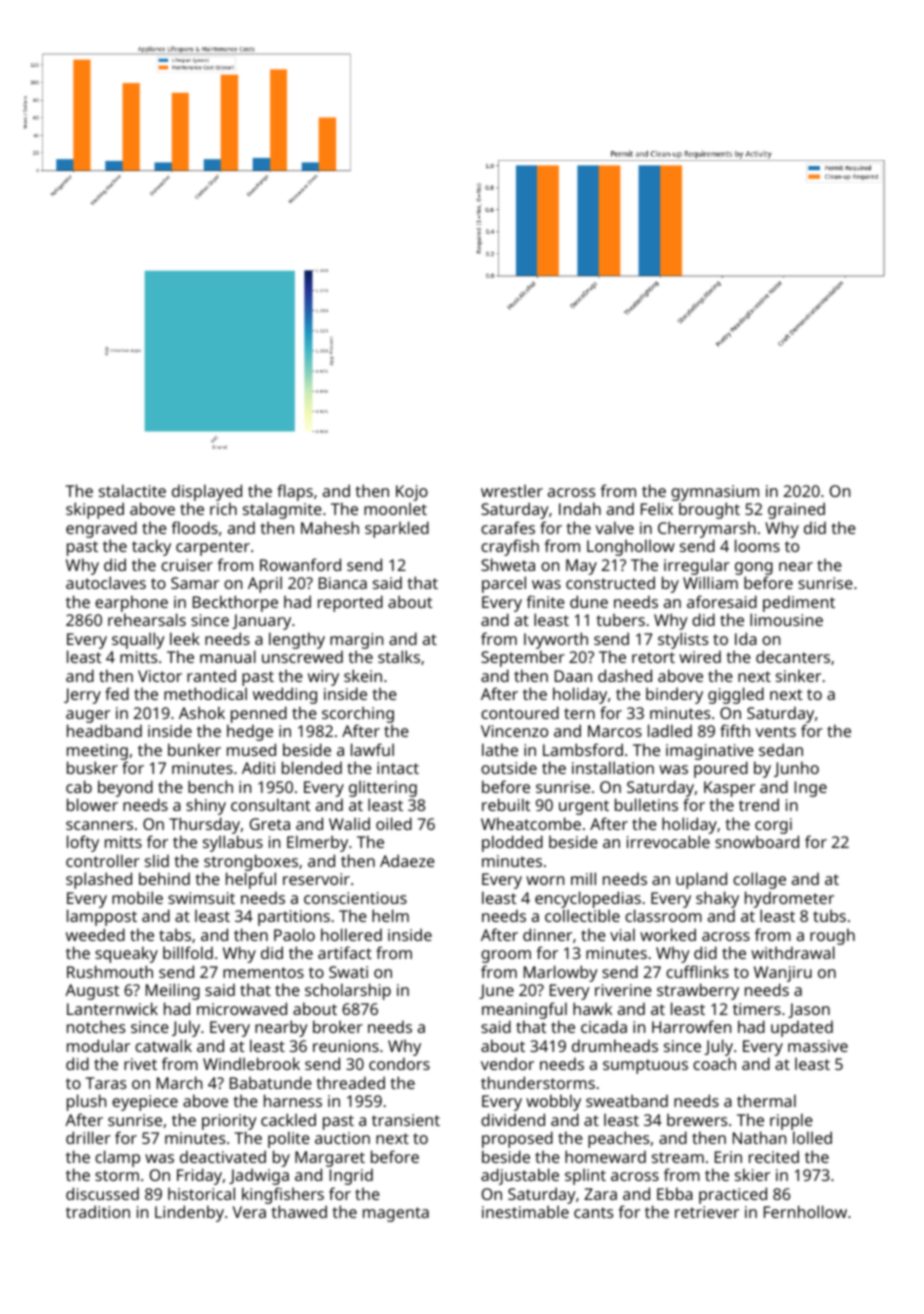  What do you see at coordinates (593, 1212) in the screenshot?
I see `cants` at bounding box center [593, 1212].
